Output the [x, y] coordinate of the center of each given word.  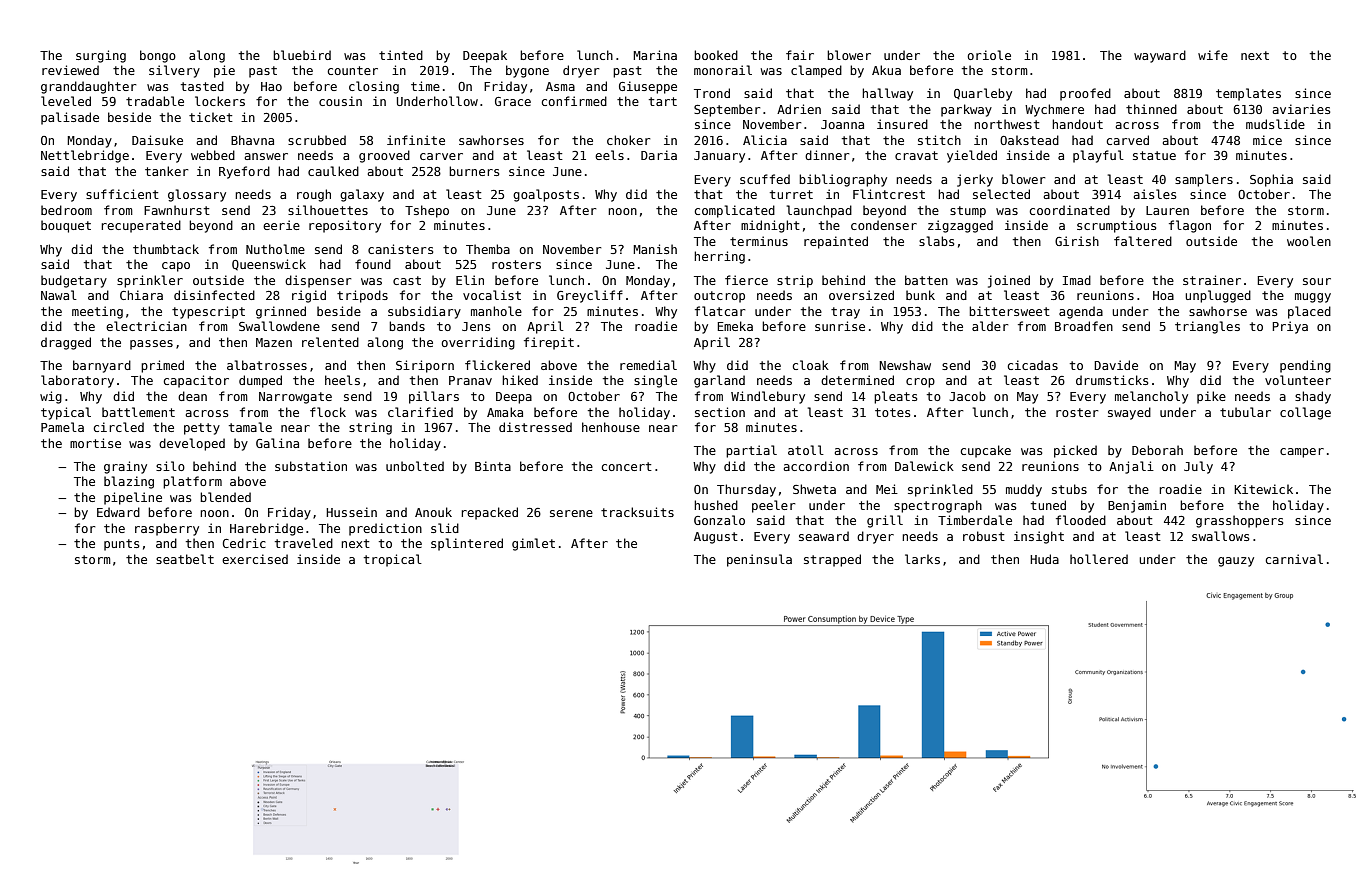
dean [192, 396]
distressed [535, 427]
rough [314, 195]
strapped [832, 560]
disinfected [214, 295]
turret [791, 194]
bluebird [302, 55]
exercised [255, 559]
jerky [975, 180]
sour [1317, 281]
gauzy [1236, 562]
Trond [712, 93]
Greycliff [590, 296]
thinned [1151, 109]
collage [1305, 413]
